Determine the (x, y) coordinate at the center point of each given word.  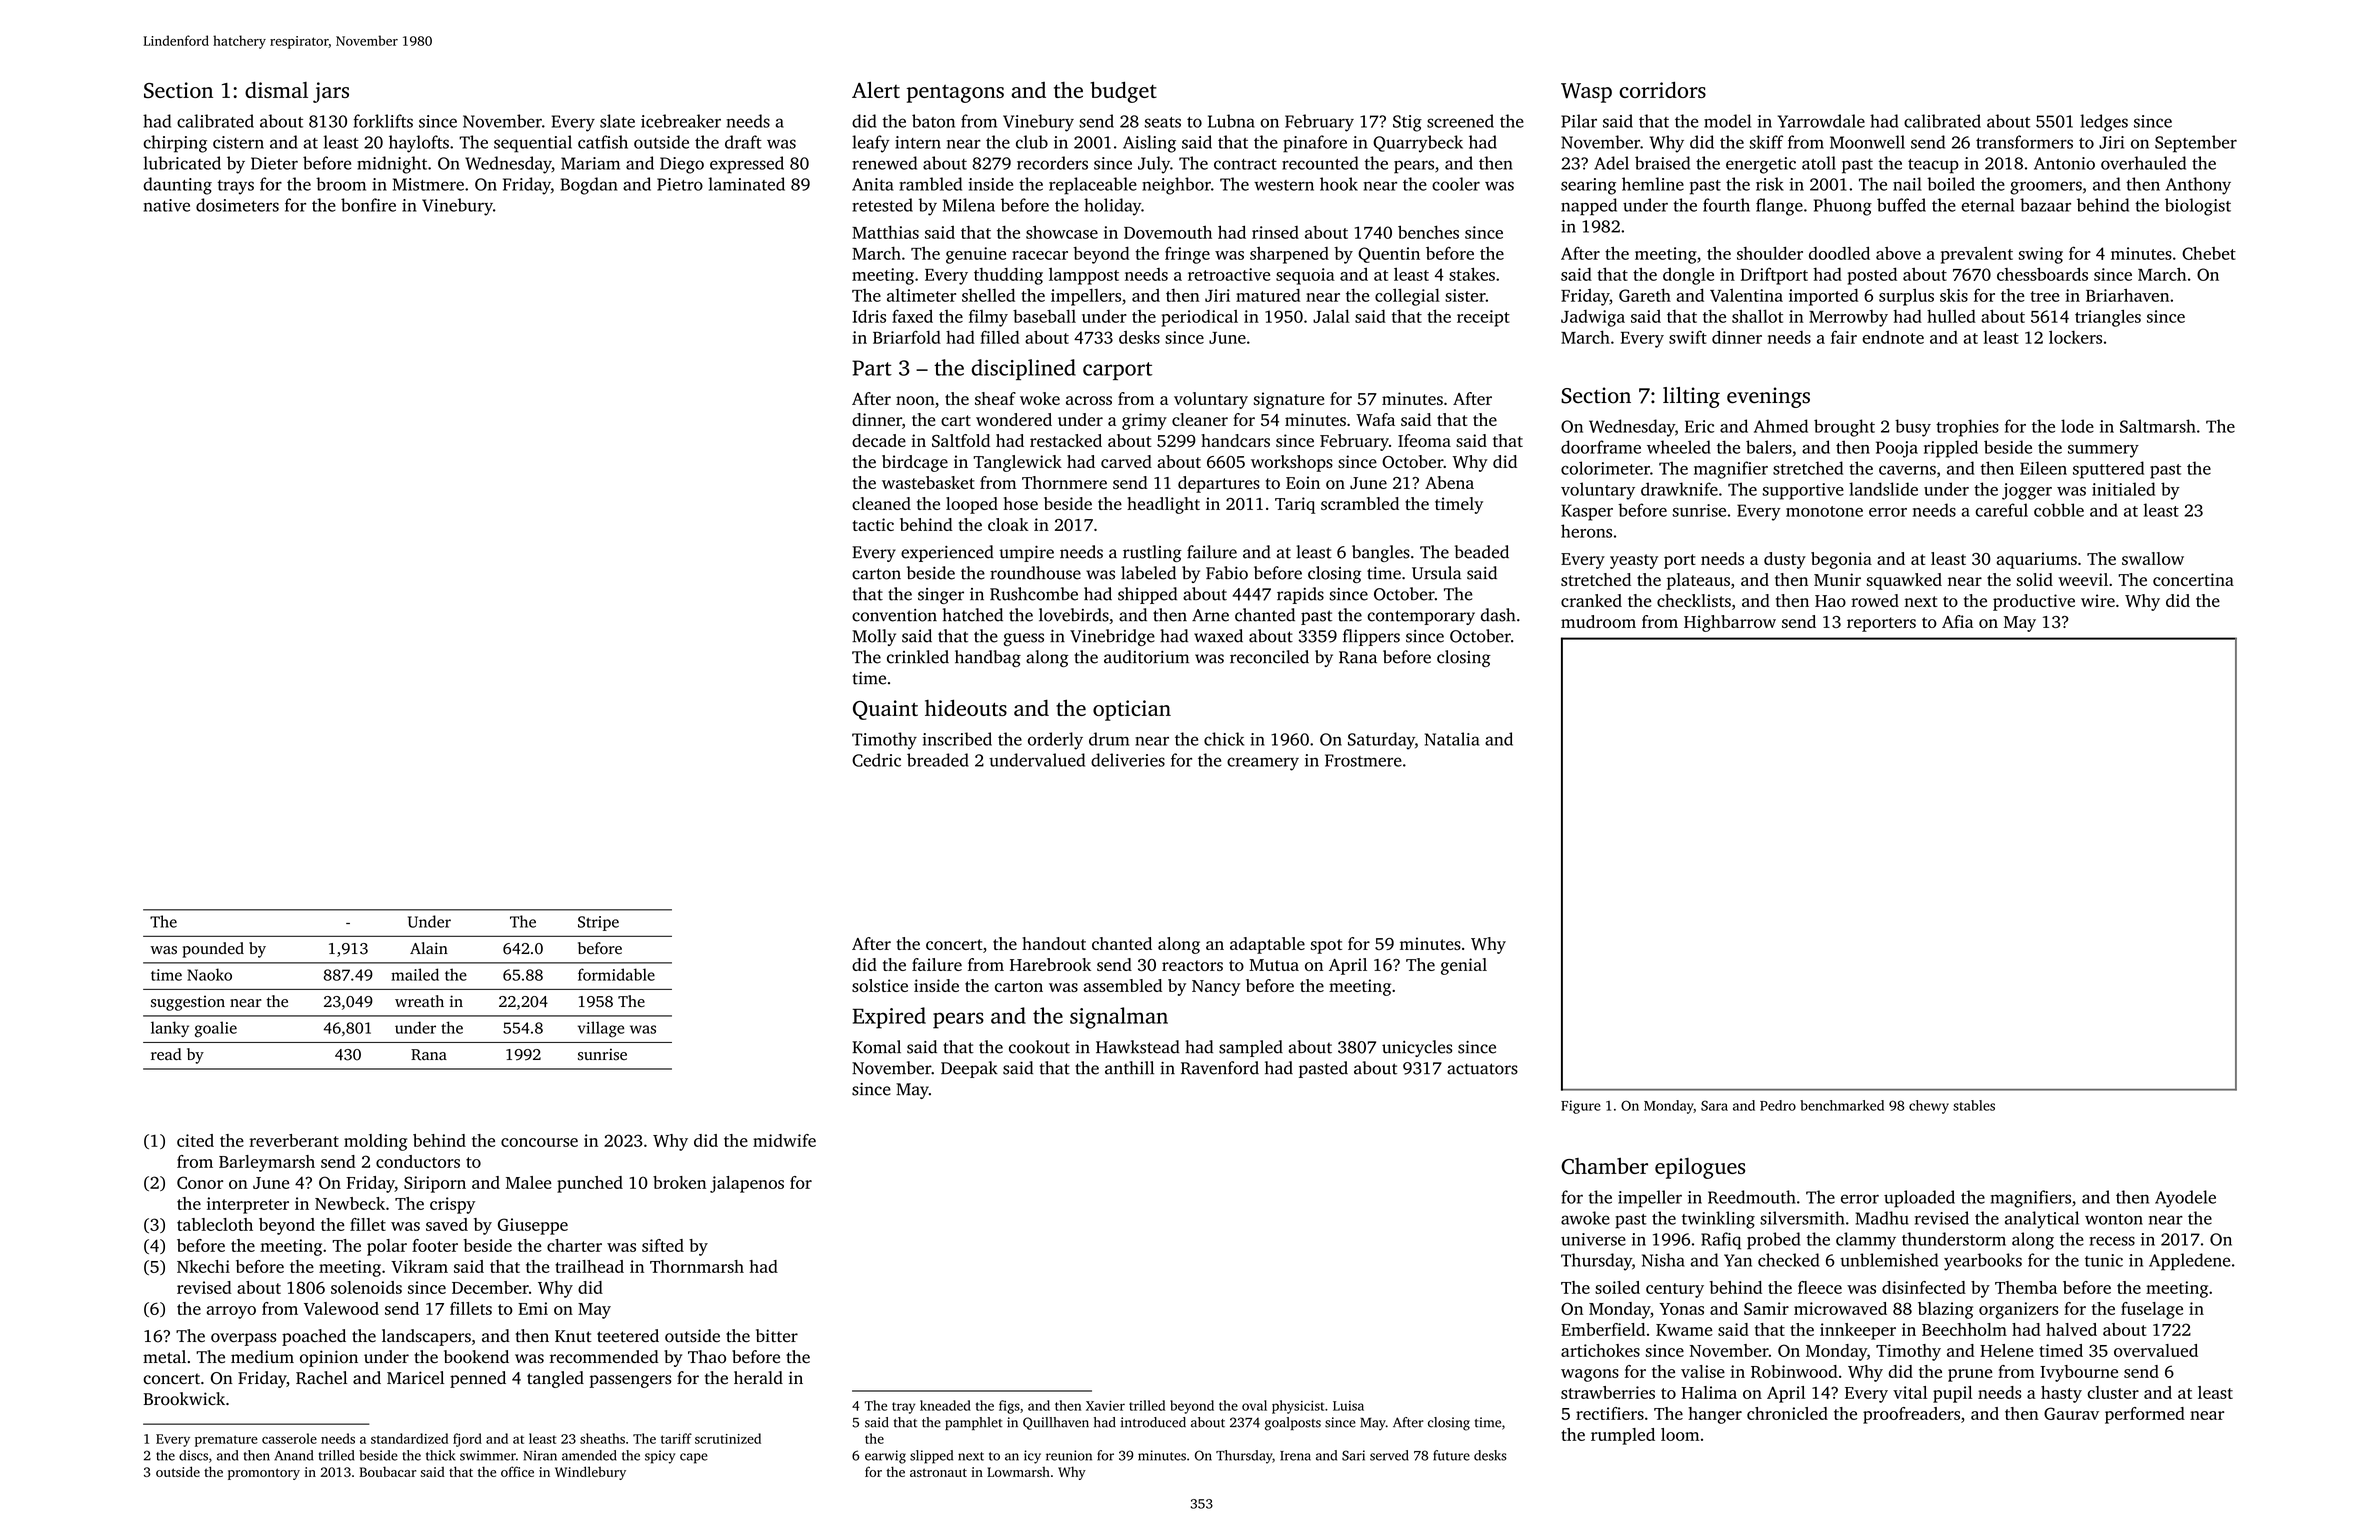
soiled (1617, 1287)
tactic (873, 524)
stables (1974, 1105)
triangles (2108, 318)
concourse (539, 1142)
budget (1123, 92)
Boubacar (388, 1471)
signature (1289, 400)
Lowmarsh (1018, 1472)
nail (1907, 184)
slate (617, 121)
